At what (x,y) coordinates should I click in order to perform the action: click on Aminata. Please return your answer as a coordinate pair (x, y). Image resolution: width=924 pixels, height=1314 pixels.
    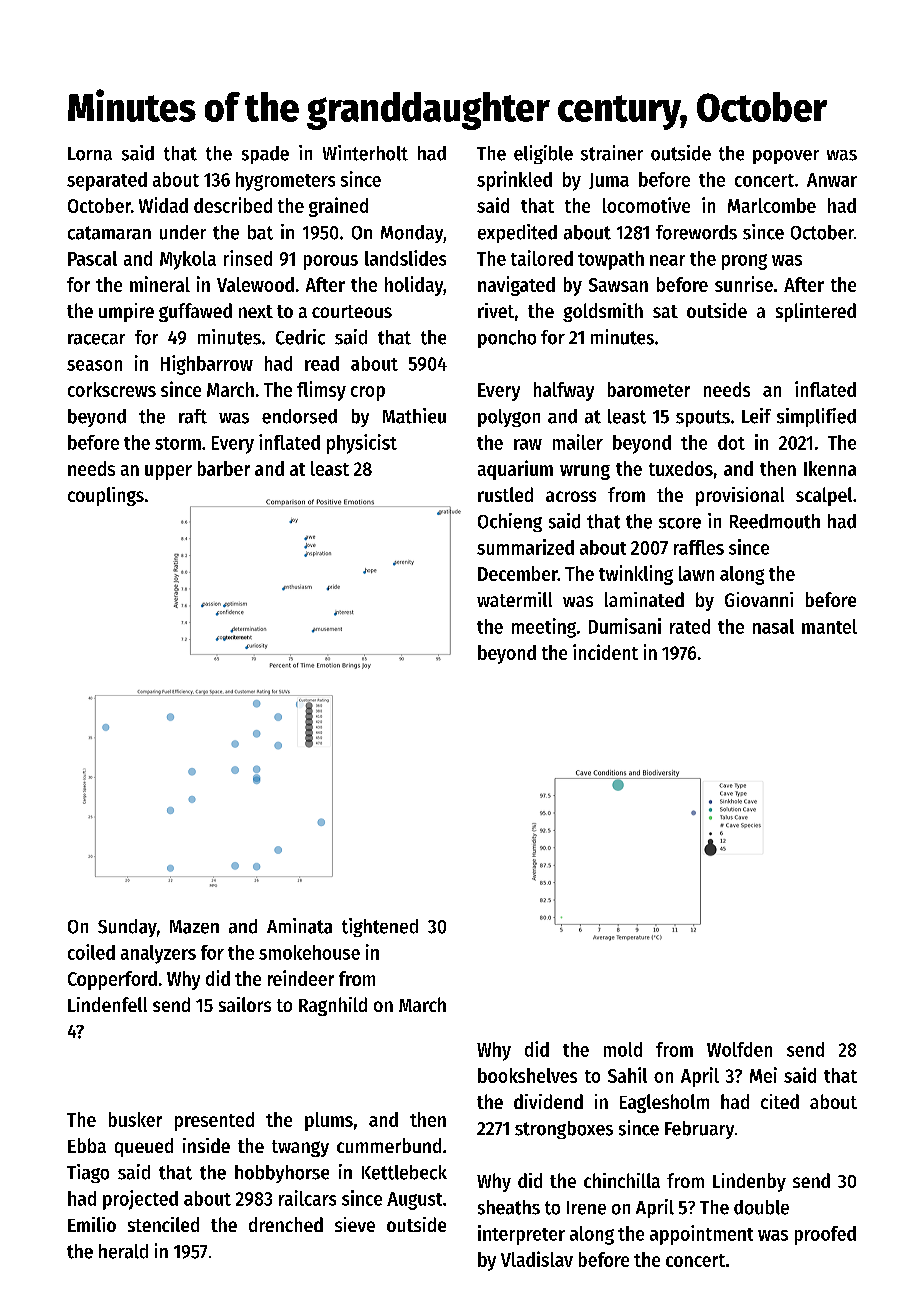
    Looking at the image, I should click on (299, 926).
